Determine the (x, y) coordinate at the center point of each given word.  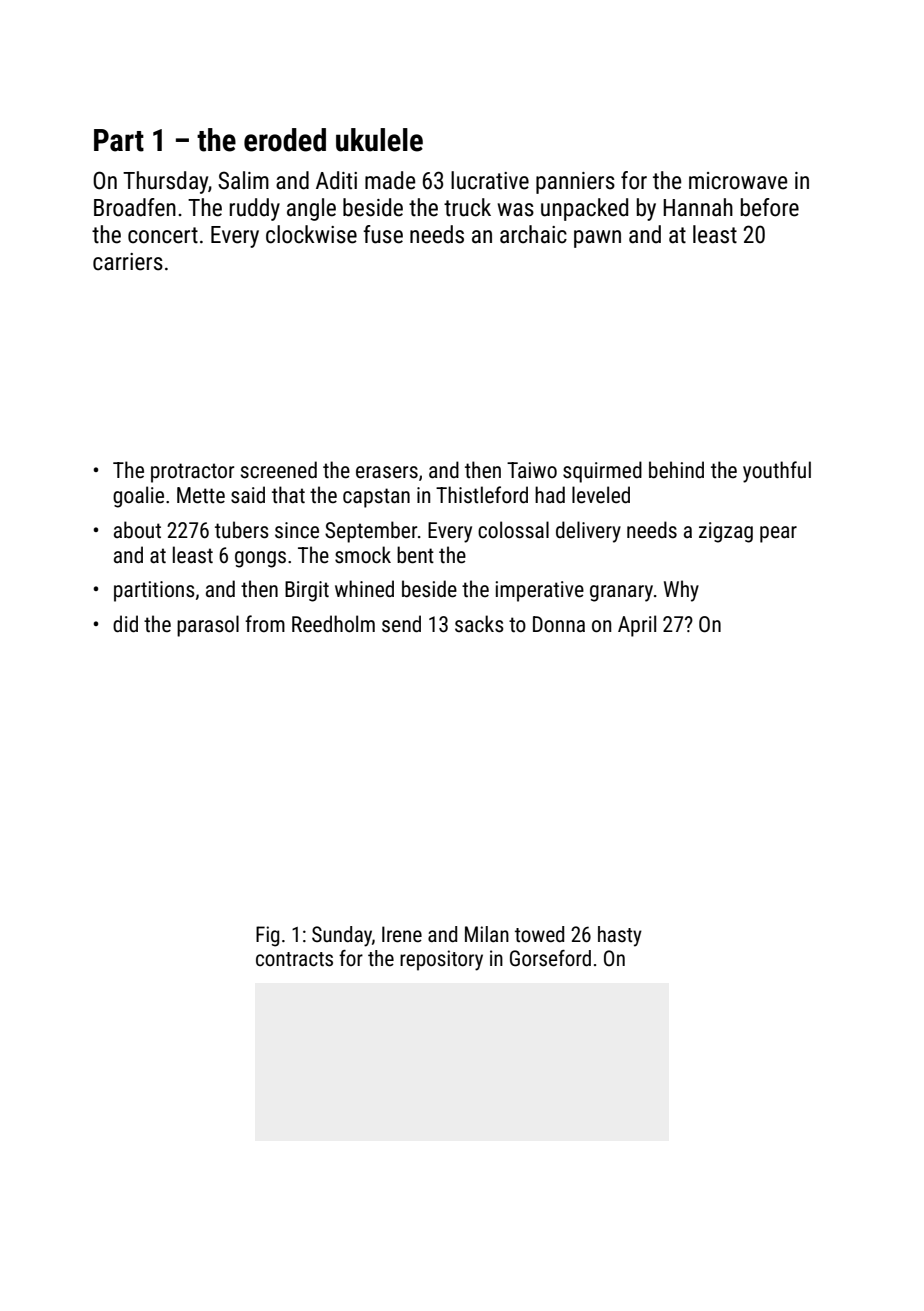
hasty (620, 936)
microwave (738, 181)
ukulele (379, 140)
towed (539, 934)
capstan (376, 498)
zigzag (726, 532)
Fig (267, 936)
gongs (260, 559)
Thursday (165, 182)
